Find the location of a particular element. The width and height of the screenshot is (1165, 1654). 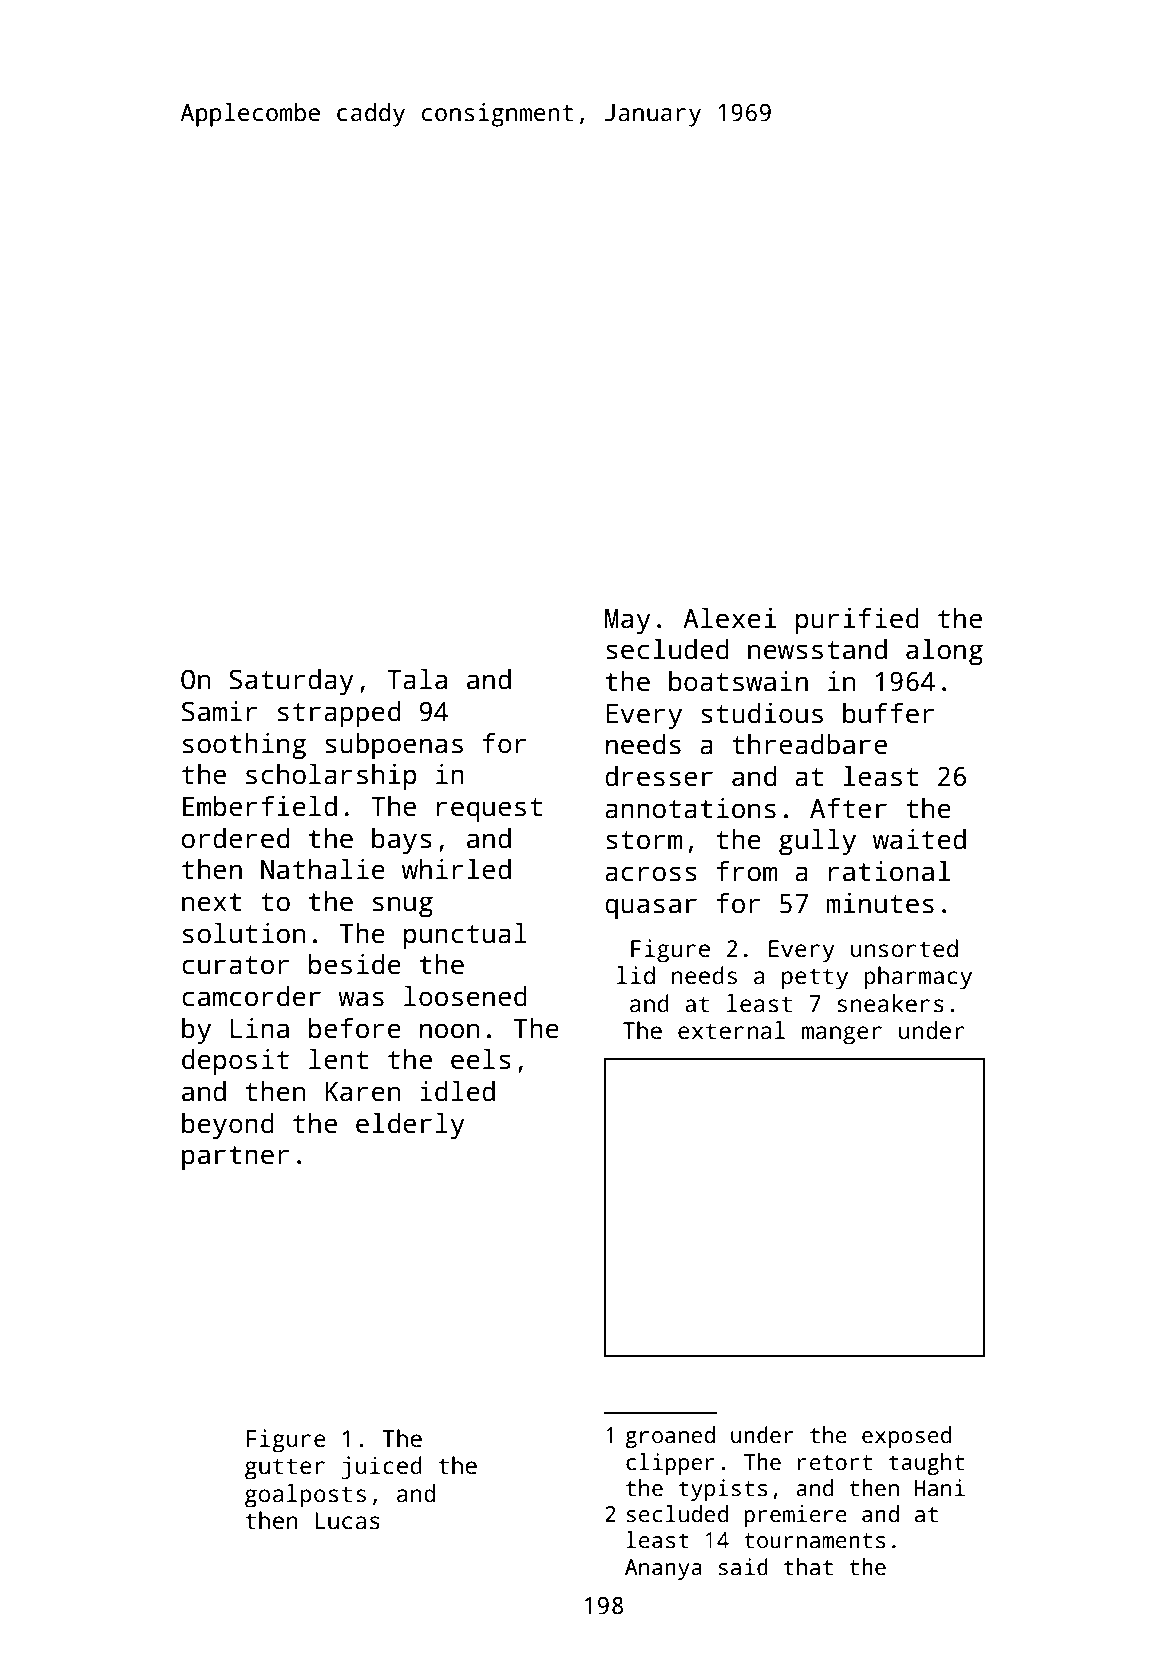

beside is located at coordinates (355, 964).
